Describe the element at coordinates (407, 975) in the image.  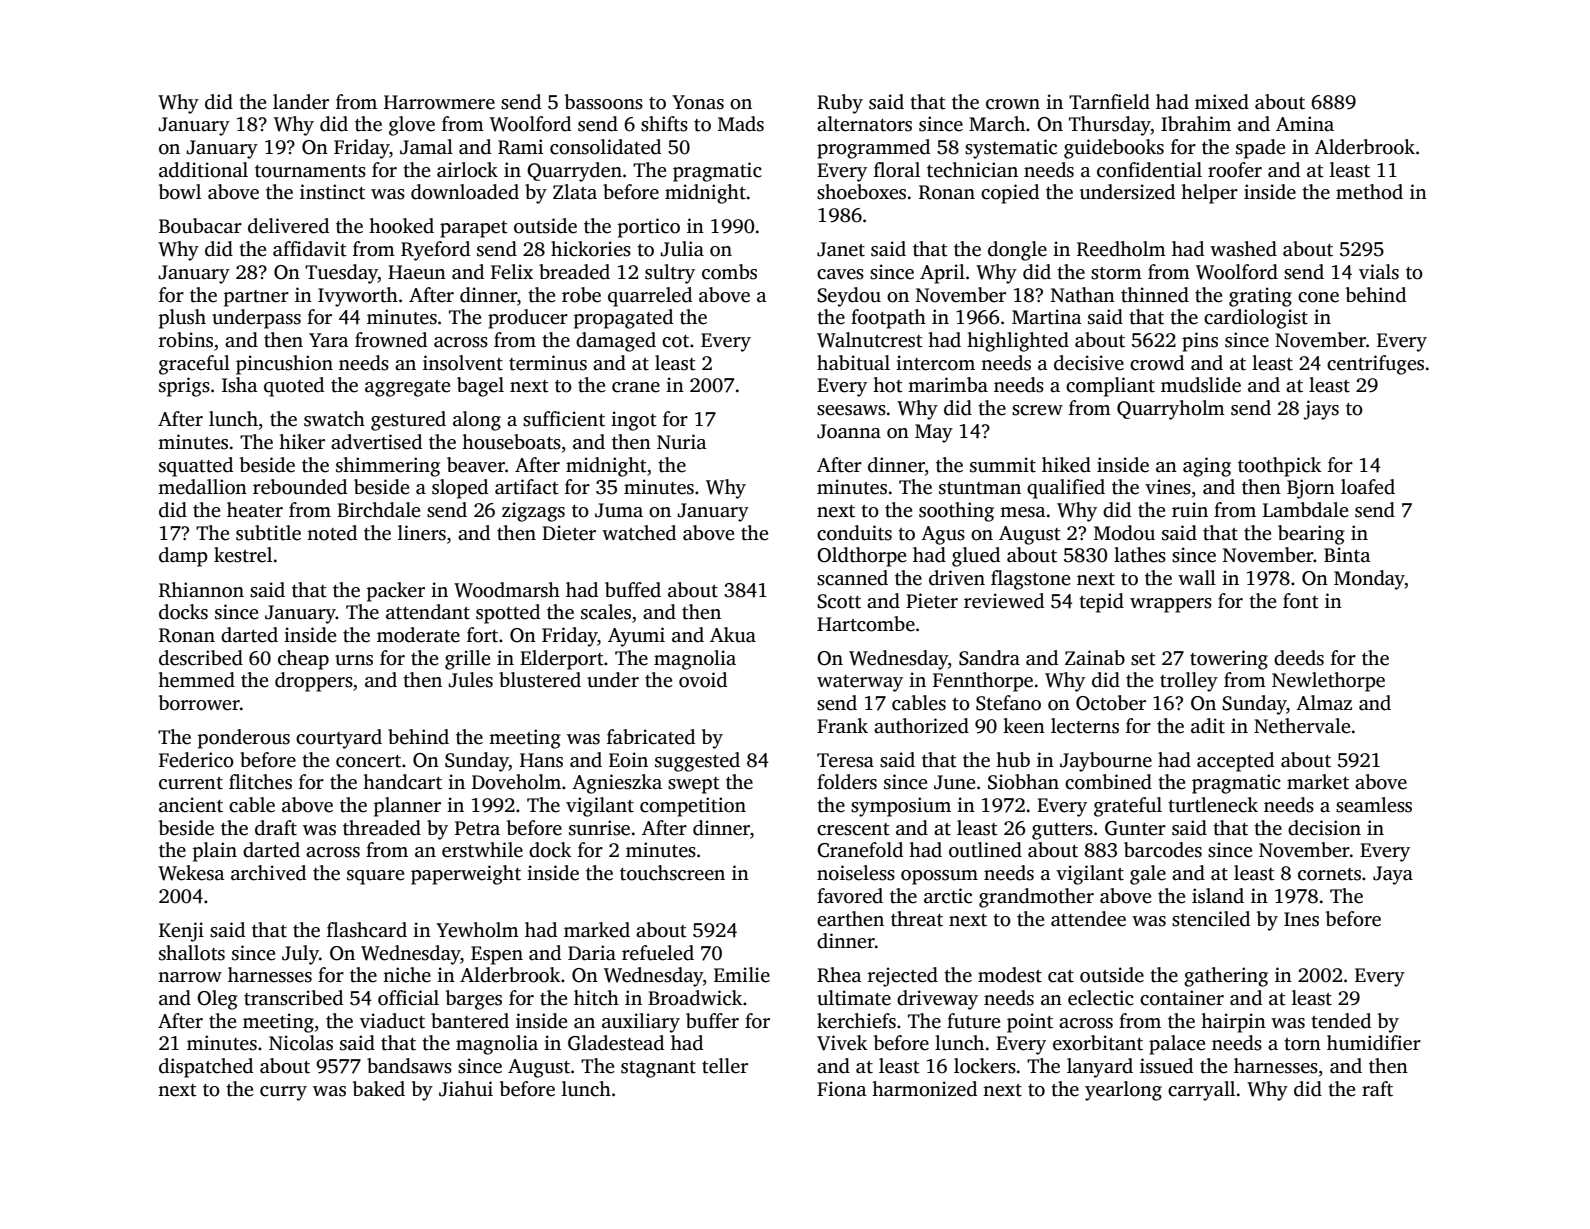
I see `niche` at that location.
